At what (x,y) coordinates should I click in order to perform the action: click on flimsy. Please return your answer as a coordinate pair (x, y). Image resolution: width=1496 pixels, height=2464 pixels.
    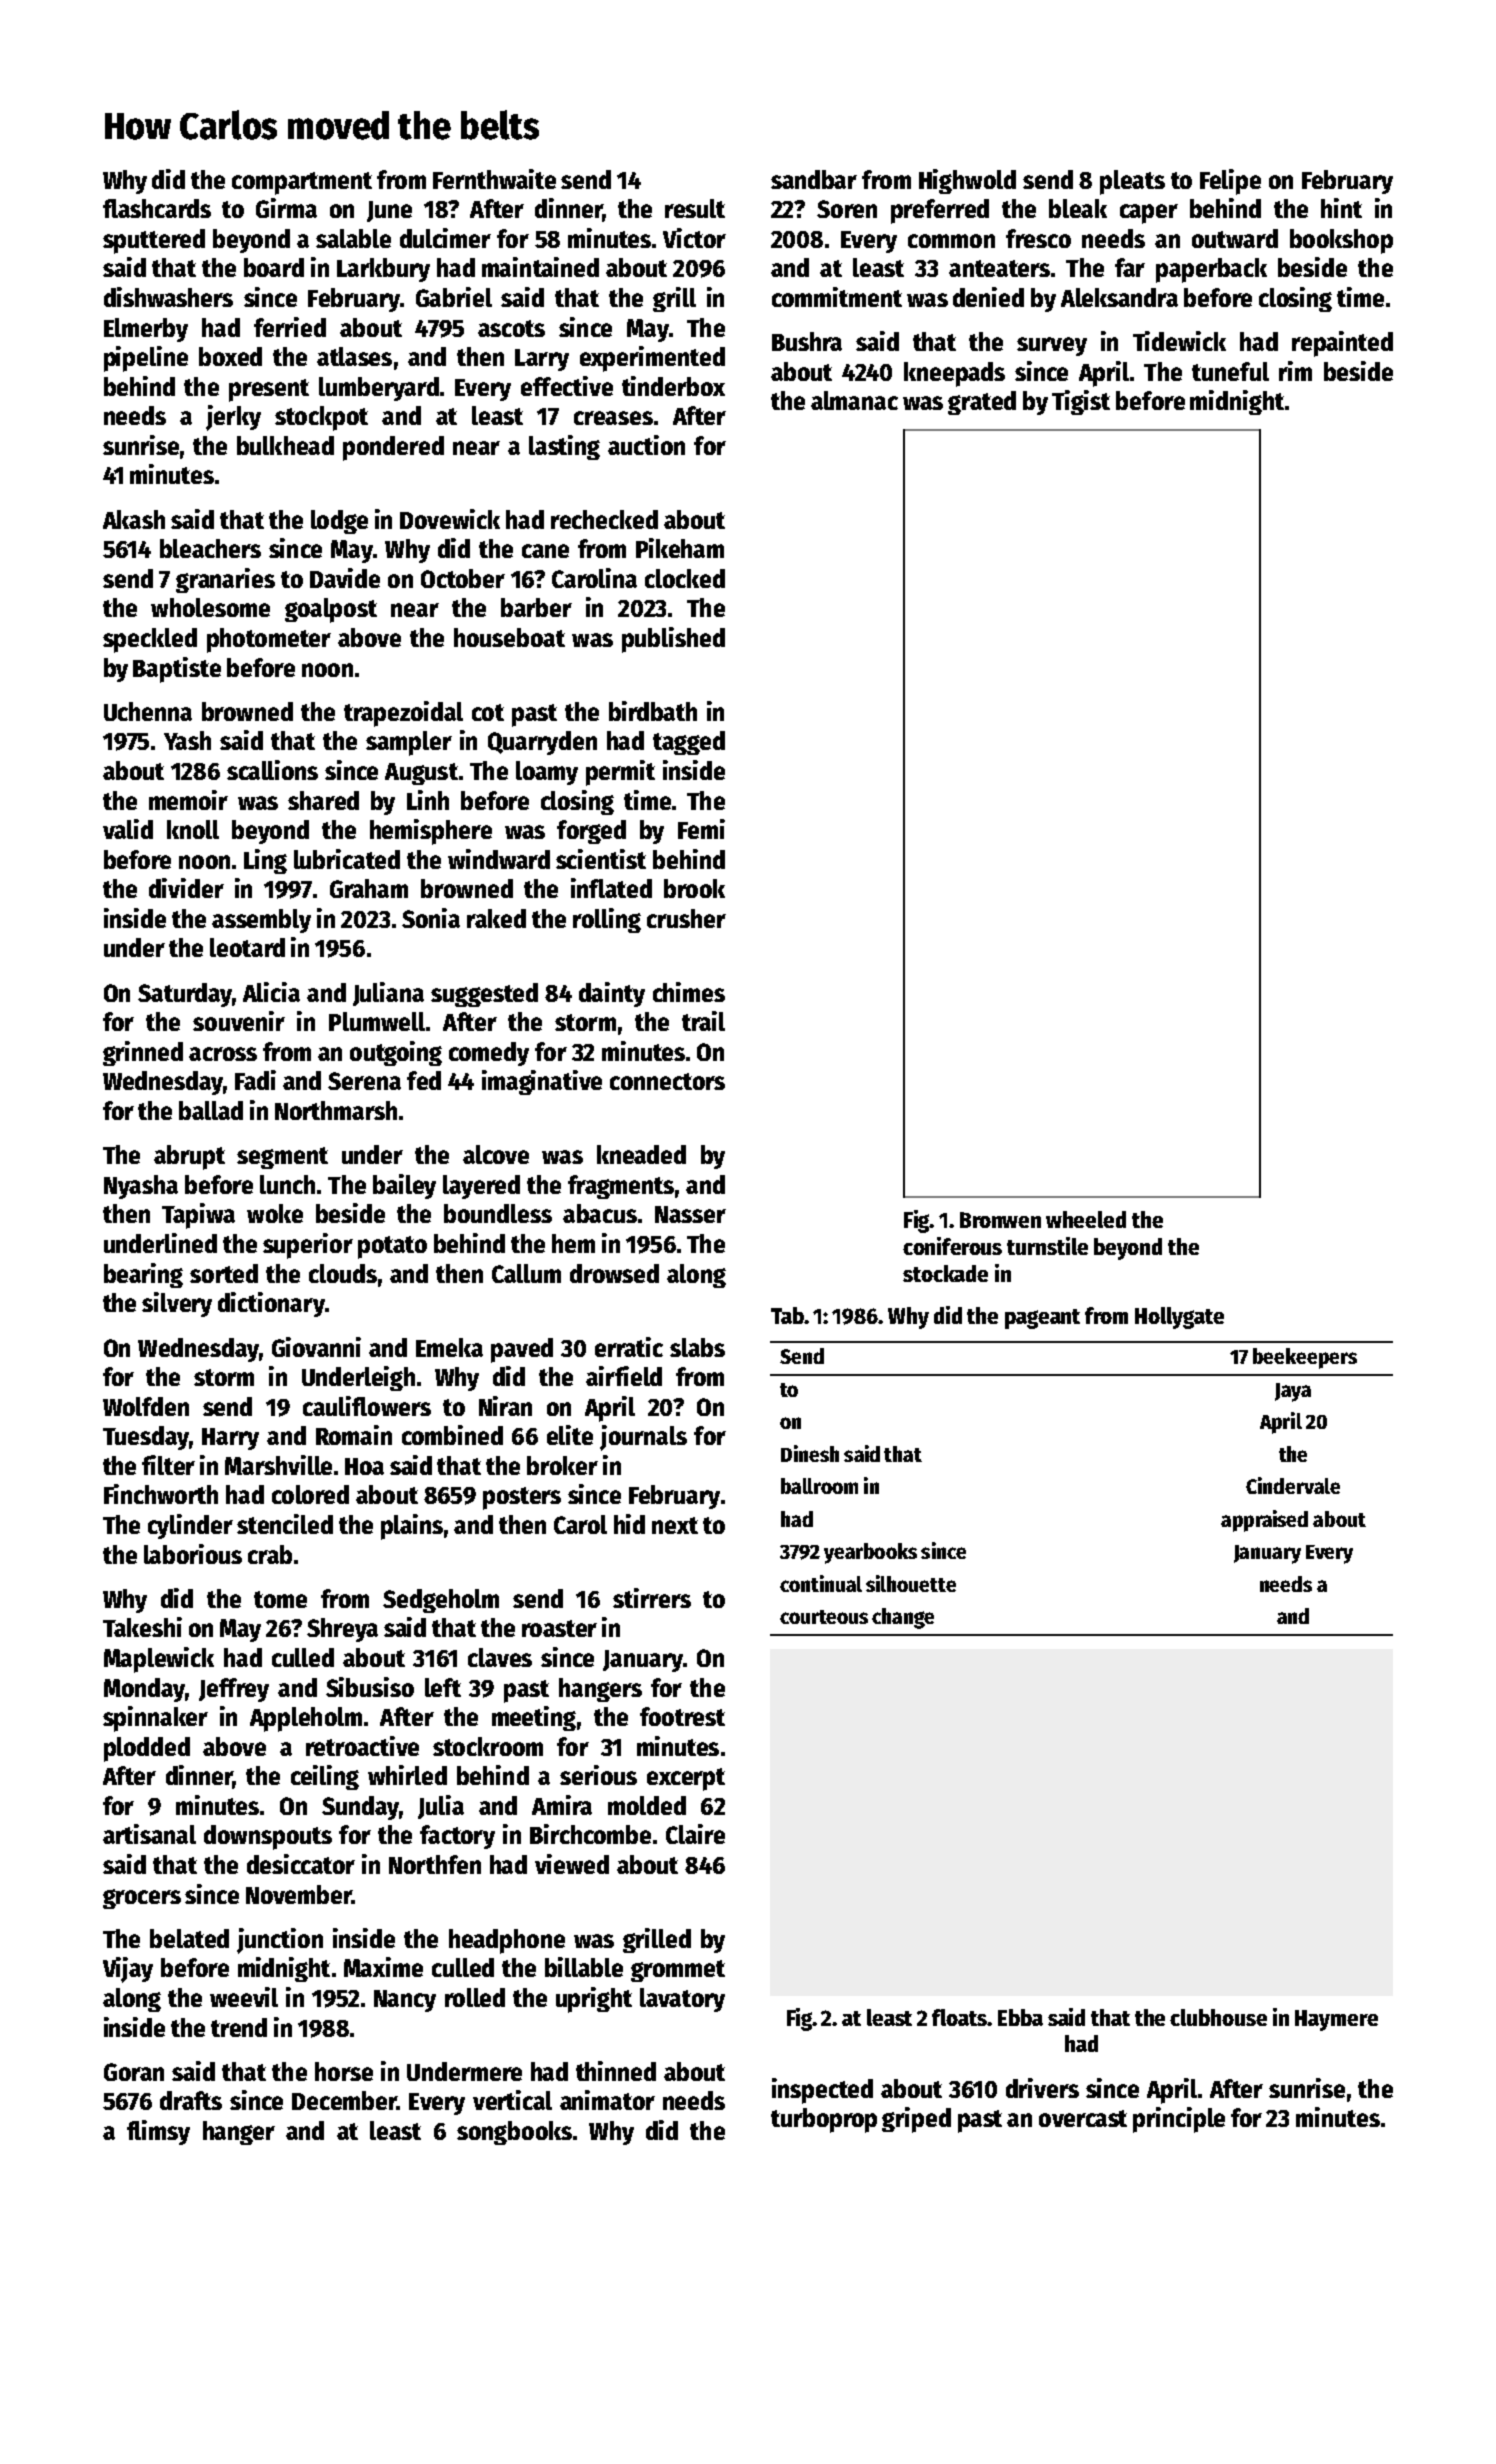
    Looking at the image, I should click on (158, 2132).
